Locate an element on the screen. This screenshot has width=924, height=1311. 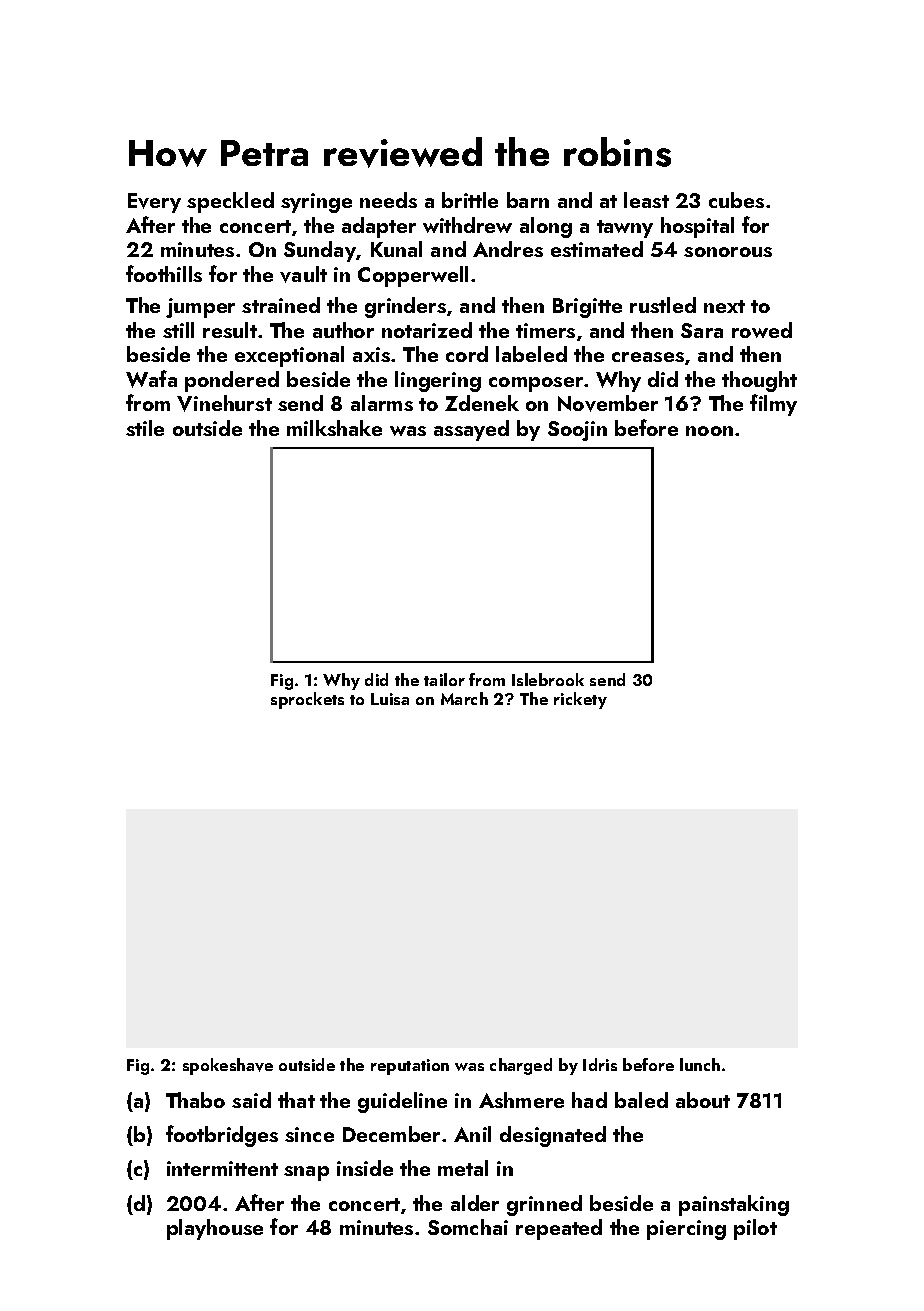
Islebrook is located at coordinates (548, 679).
